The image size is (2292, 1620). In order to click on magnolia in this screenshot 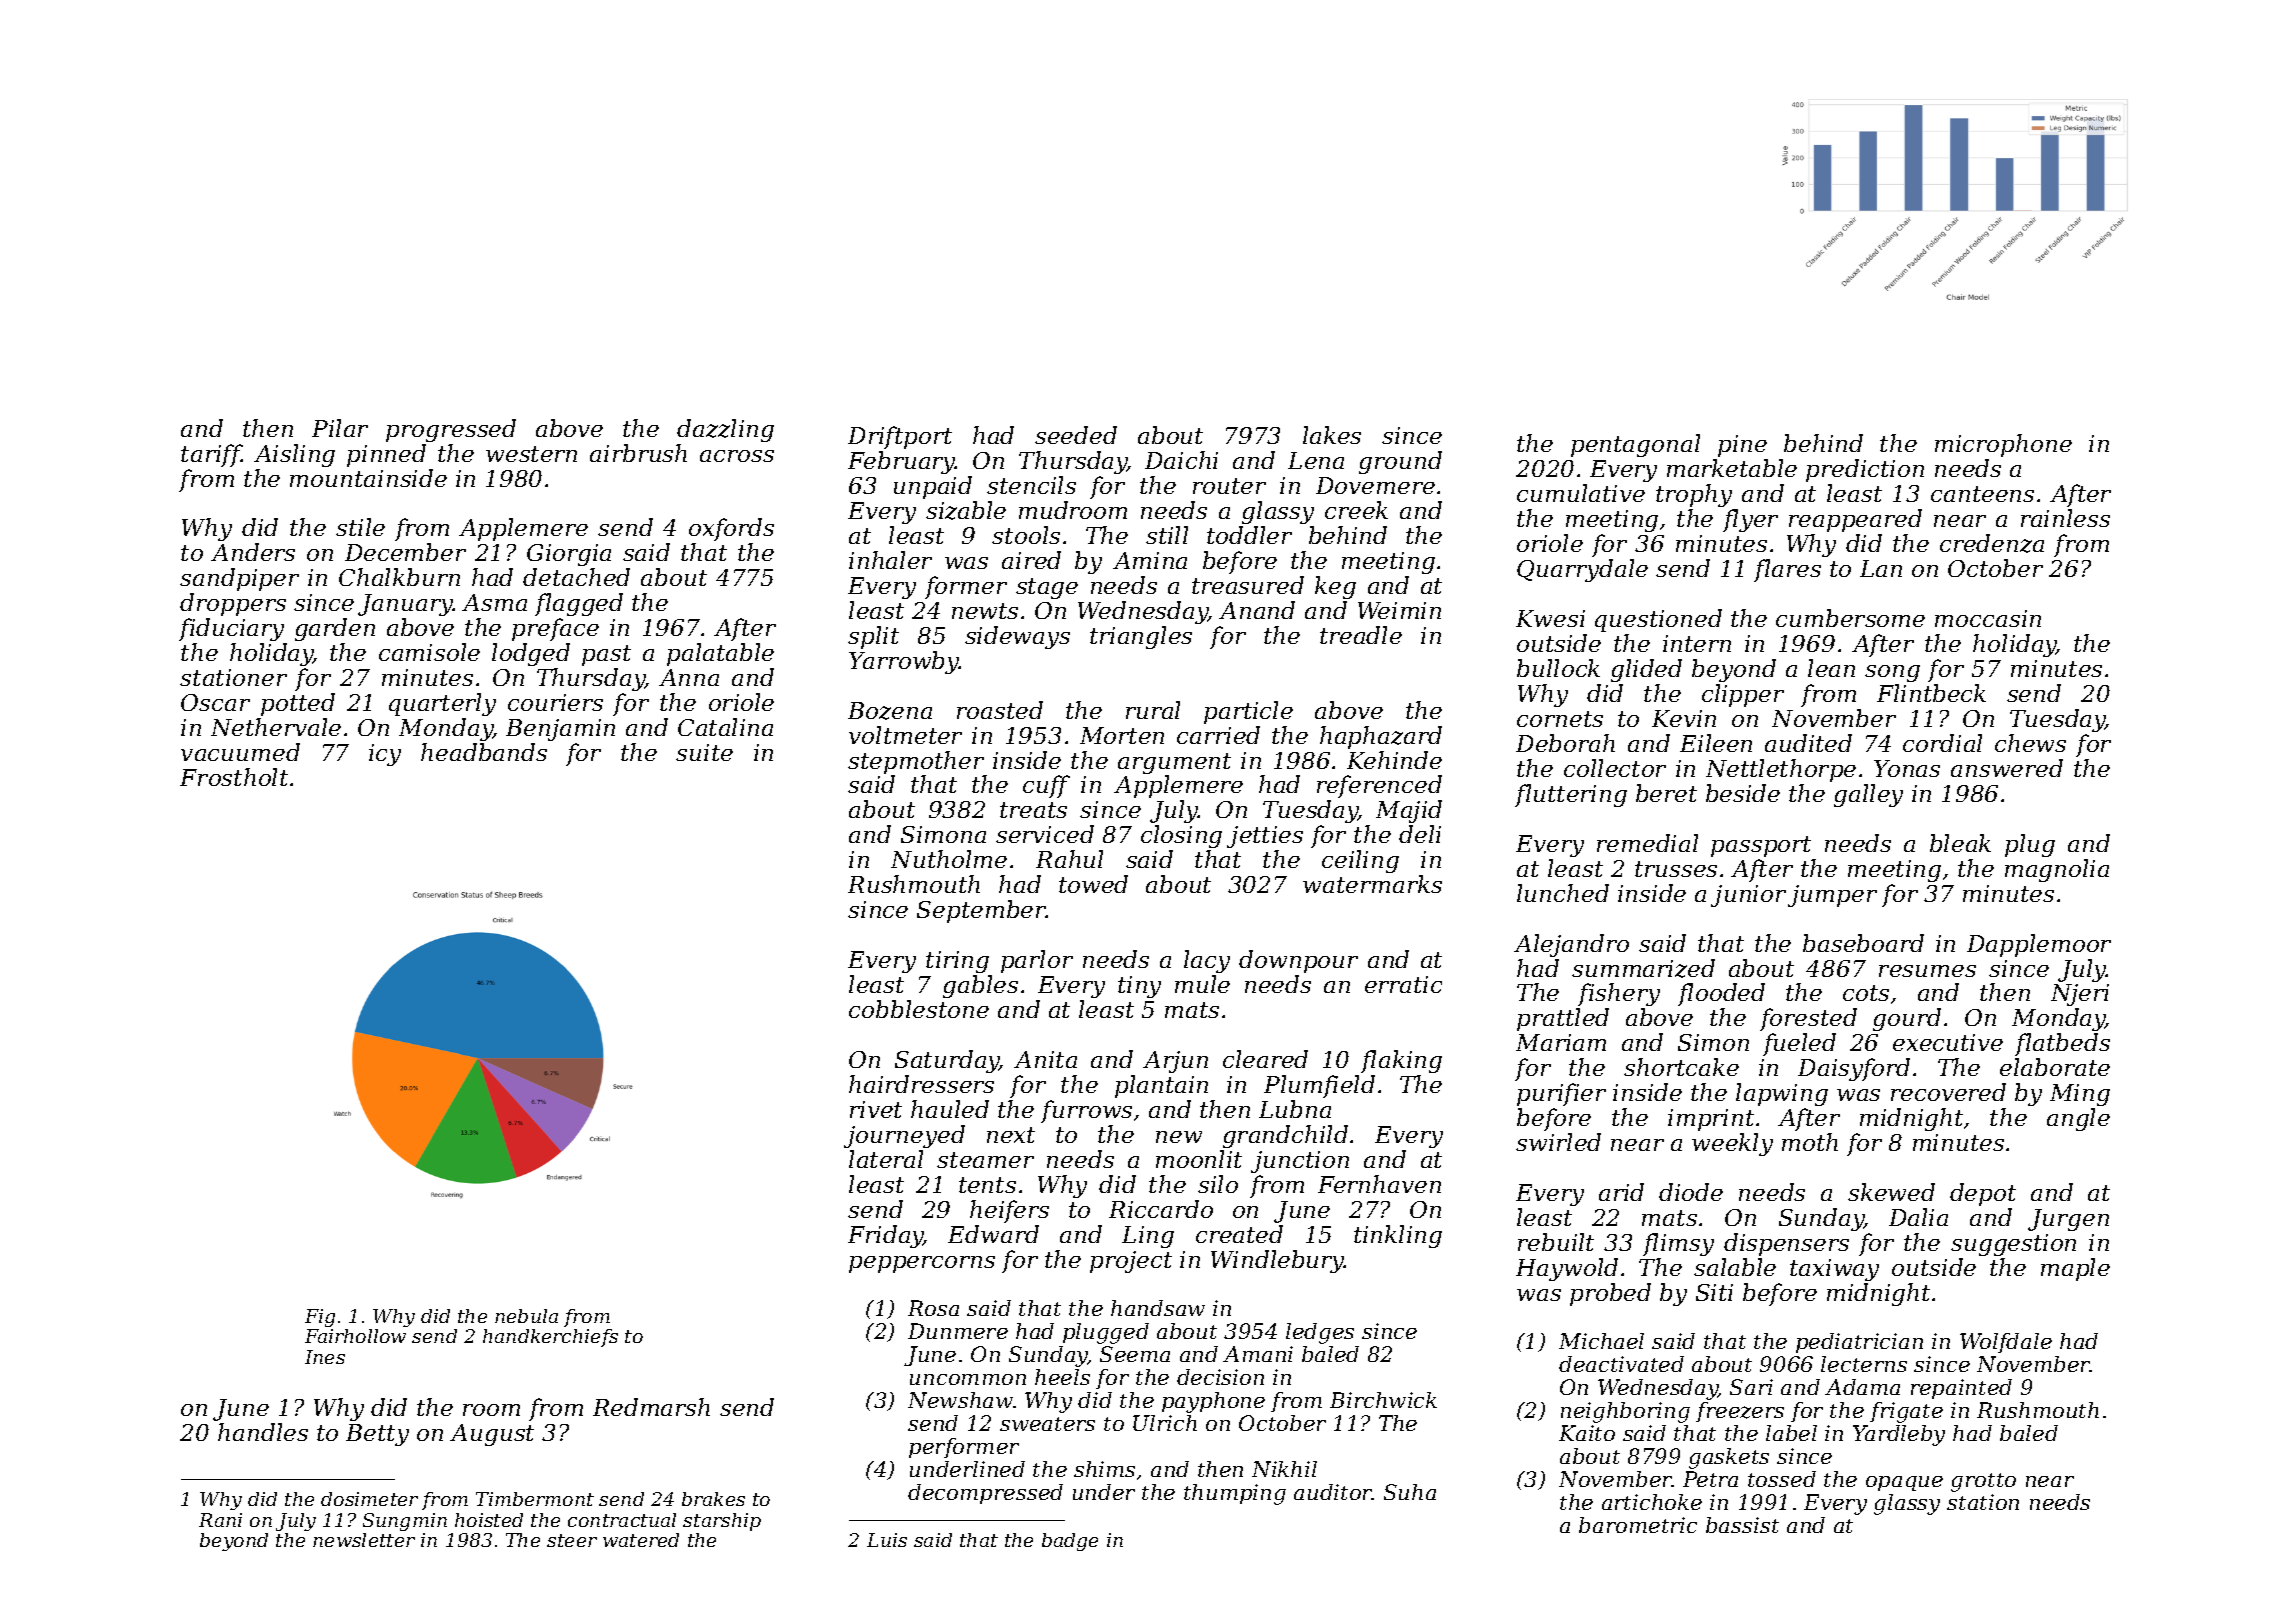, I will do `click(2057, 870)`.
